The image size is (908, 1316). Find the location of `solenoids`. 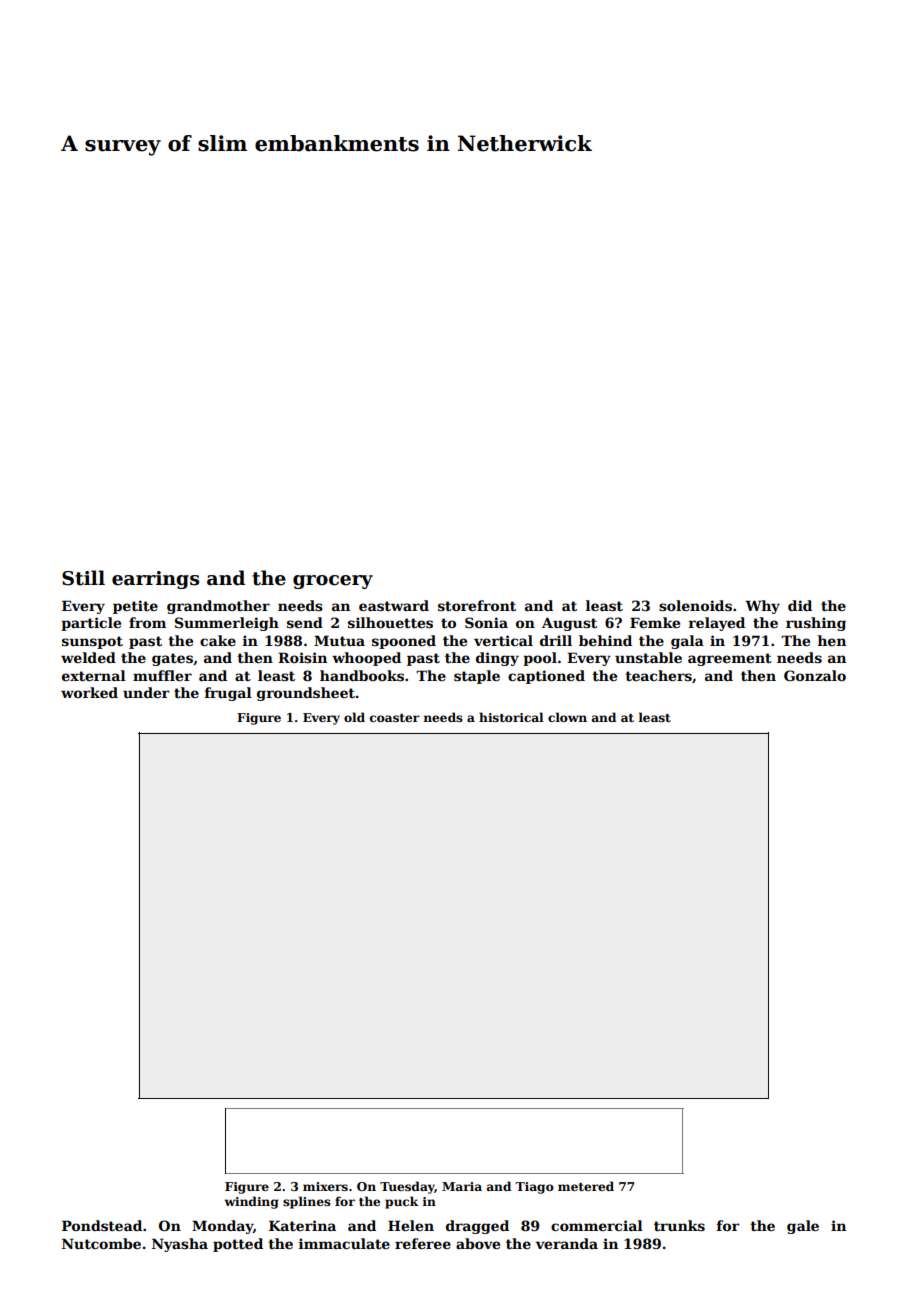

solenoids is located at coordinates (695, 605).
